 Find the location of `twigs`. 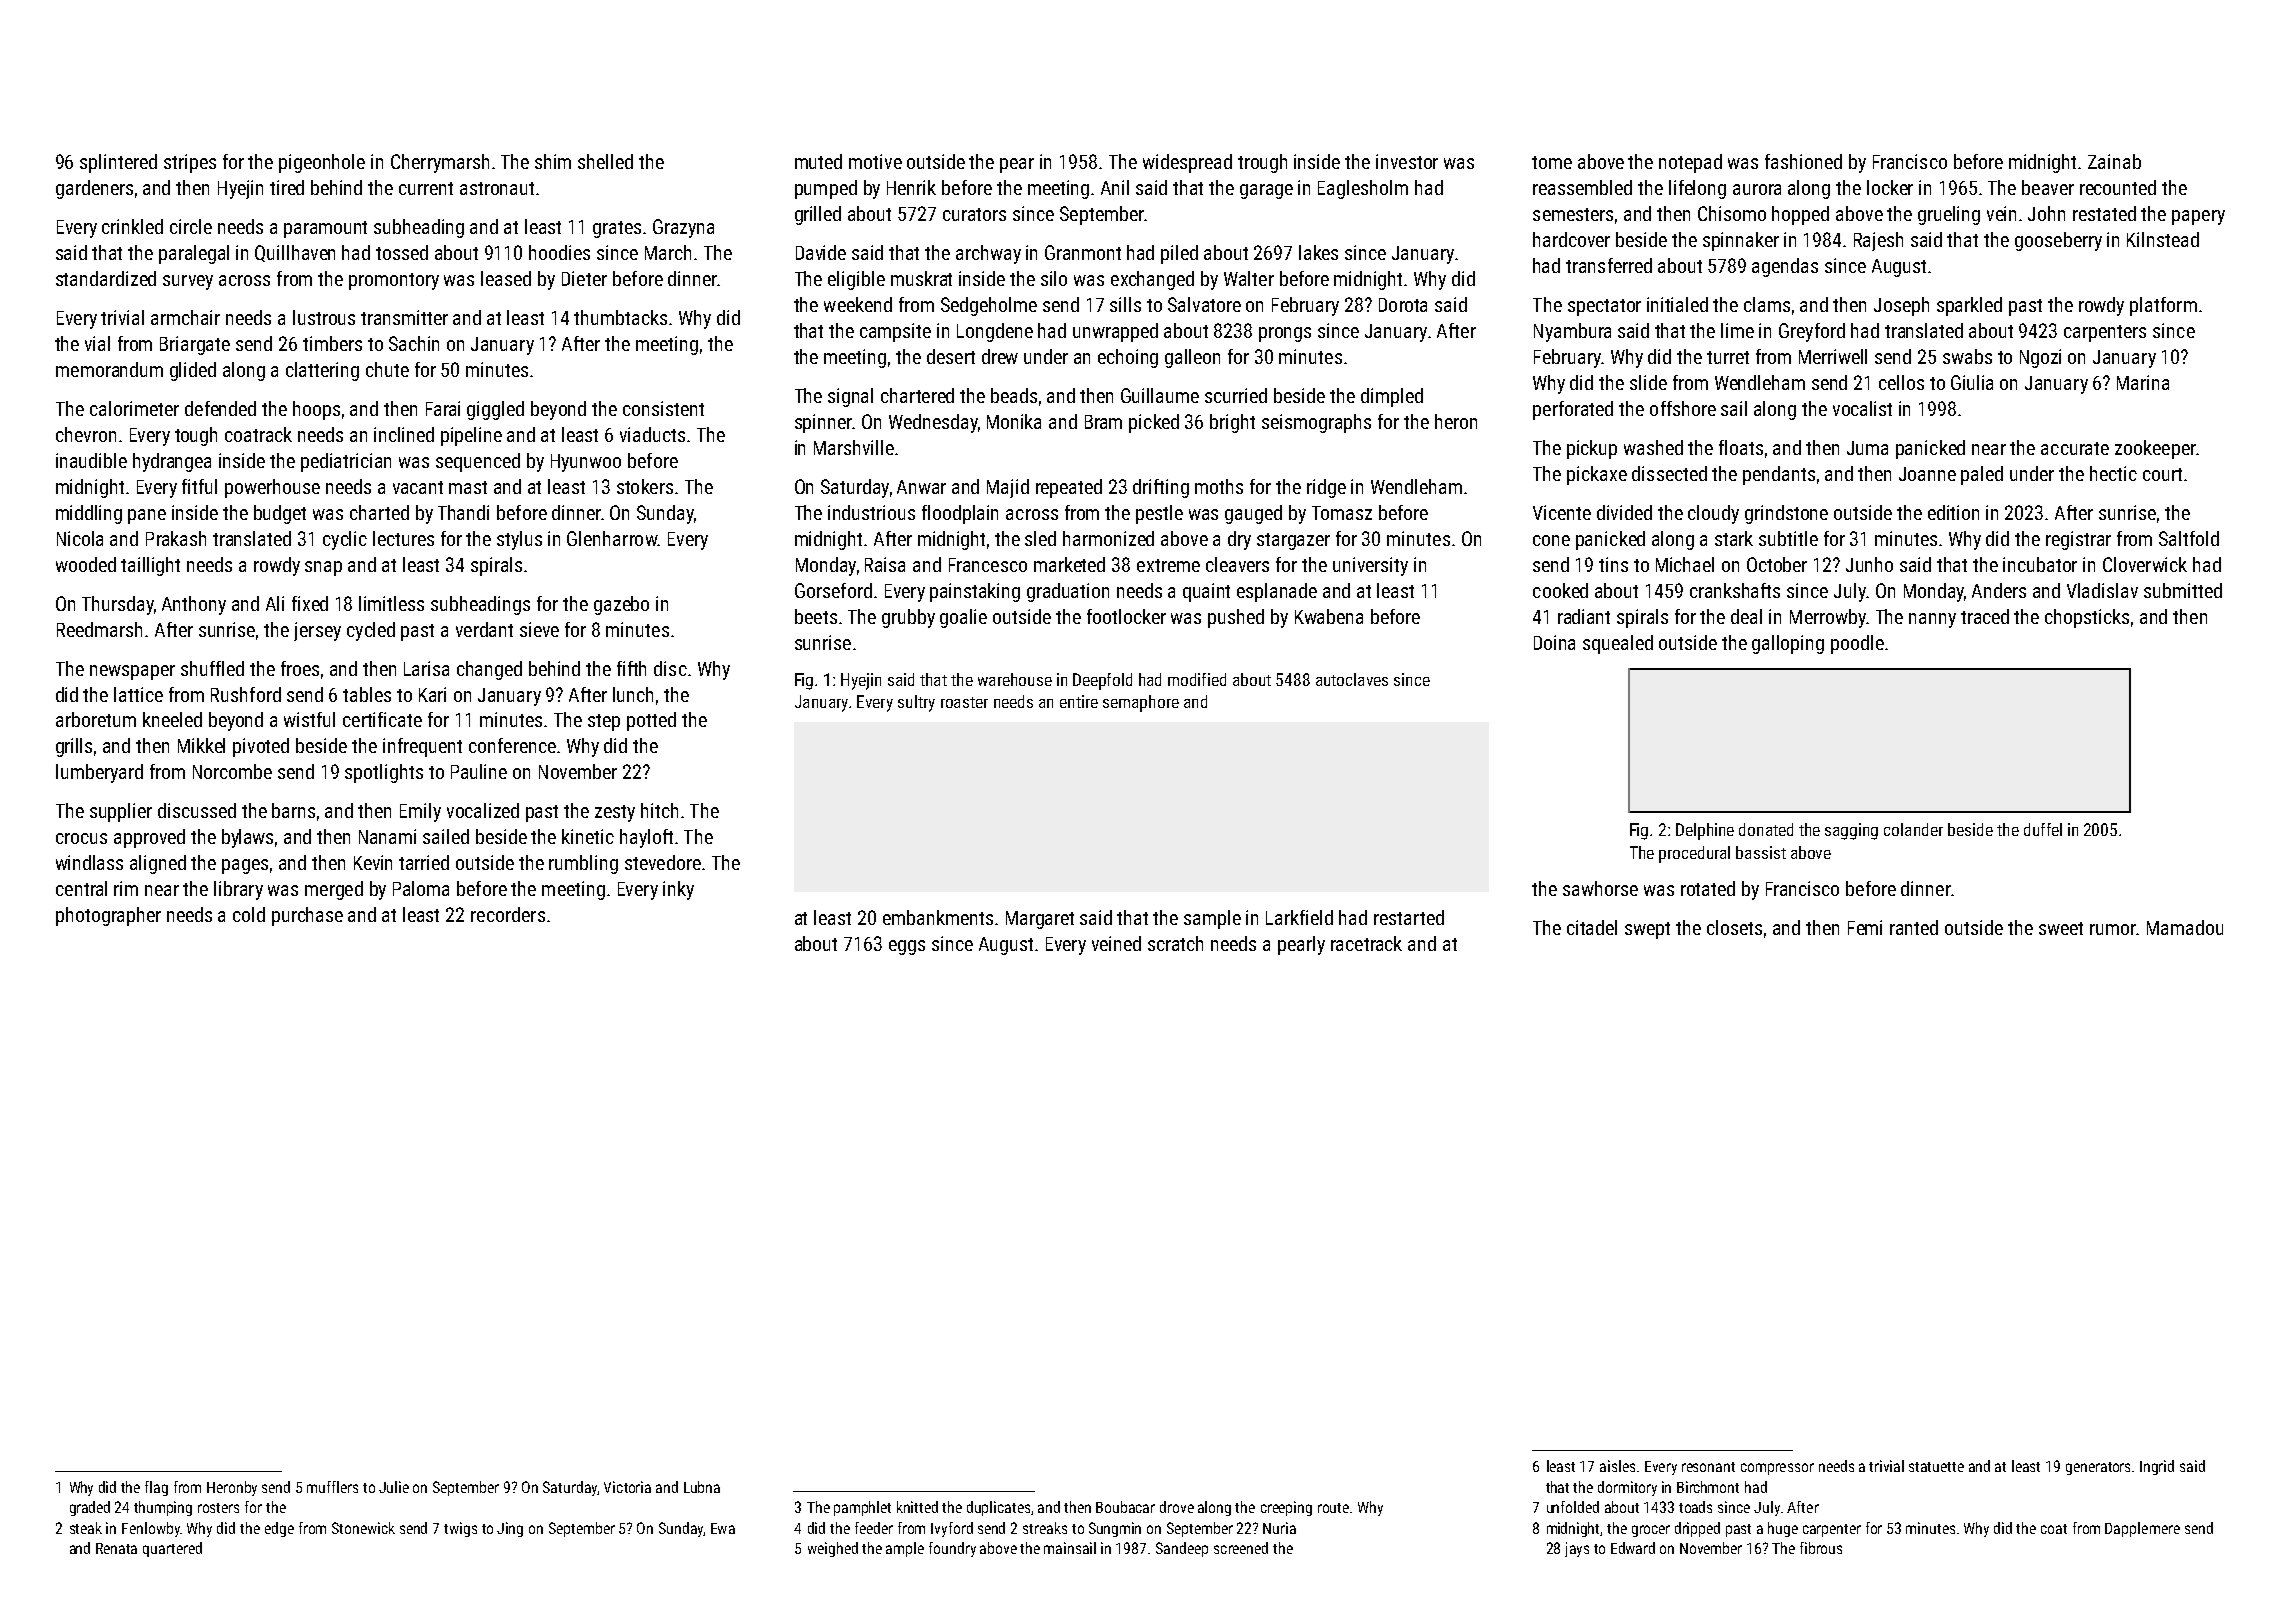

twigs is located at coordinates (460, 1529).
